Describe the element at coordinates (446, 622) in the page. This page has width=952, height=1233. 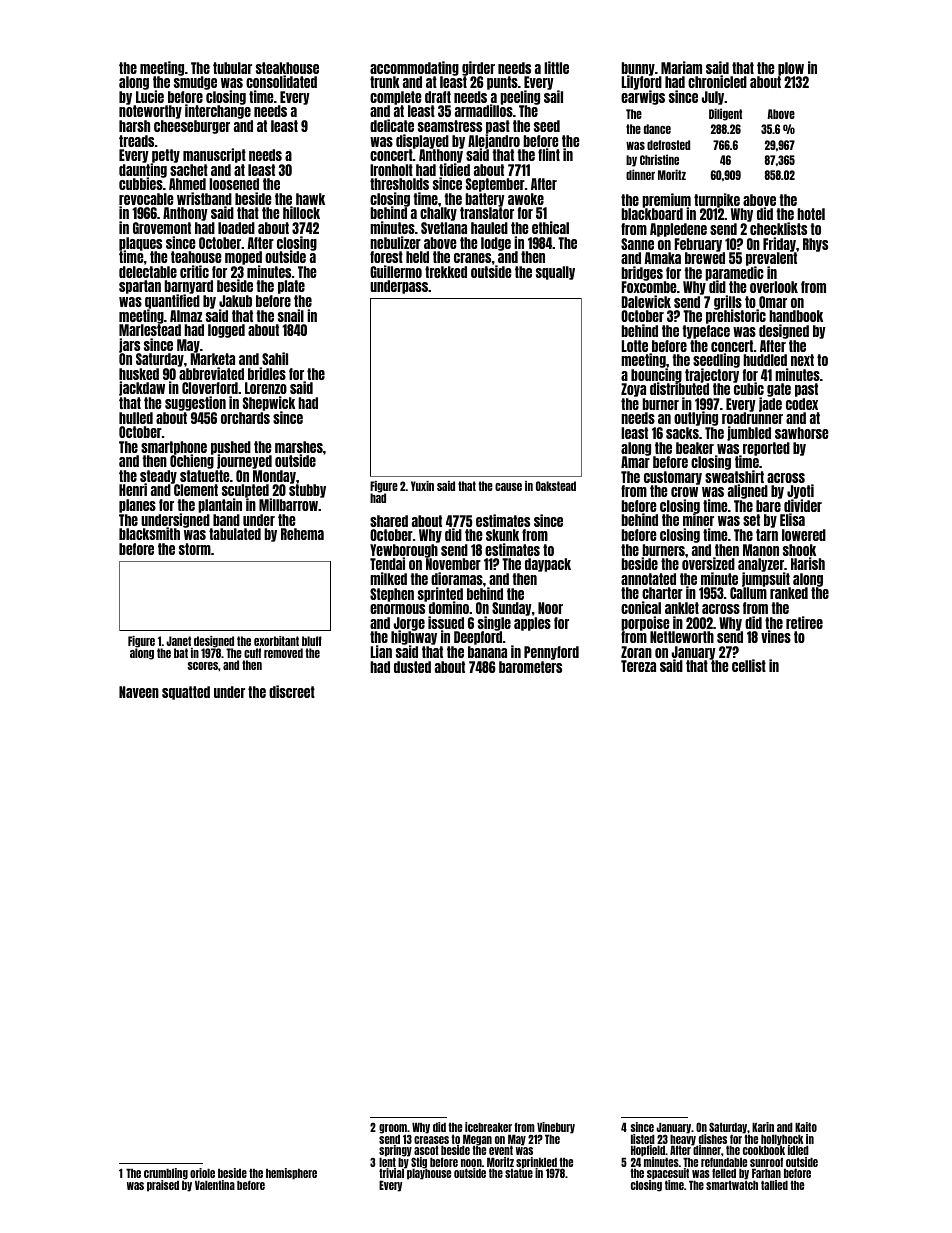
I see `issued` at that location.
